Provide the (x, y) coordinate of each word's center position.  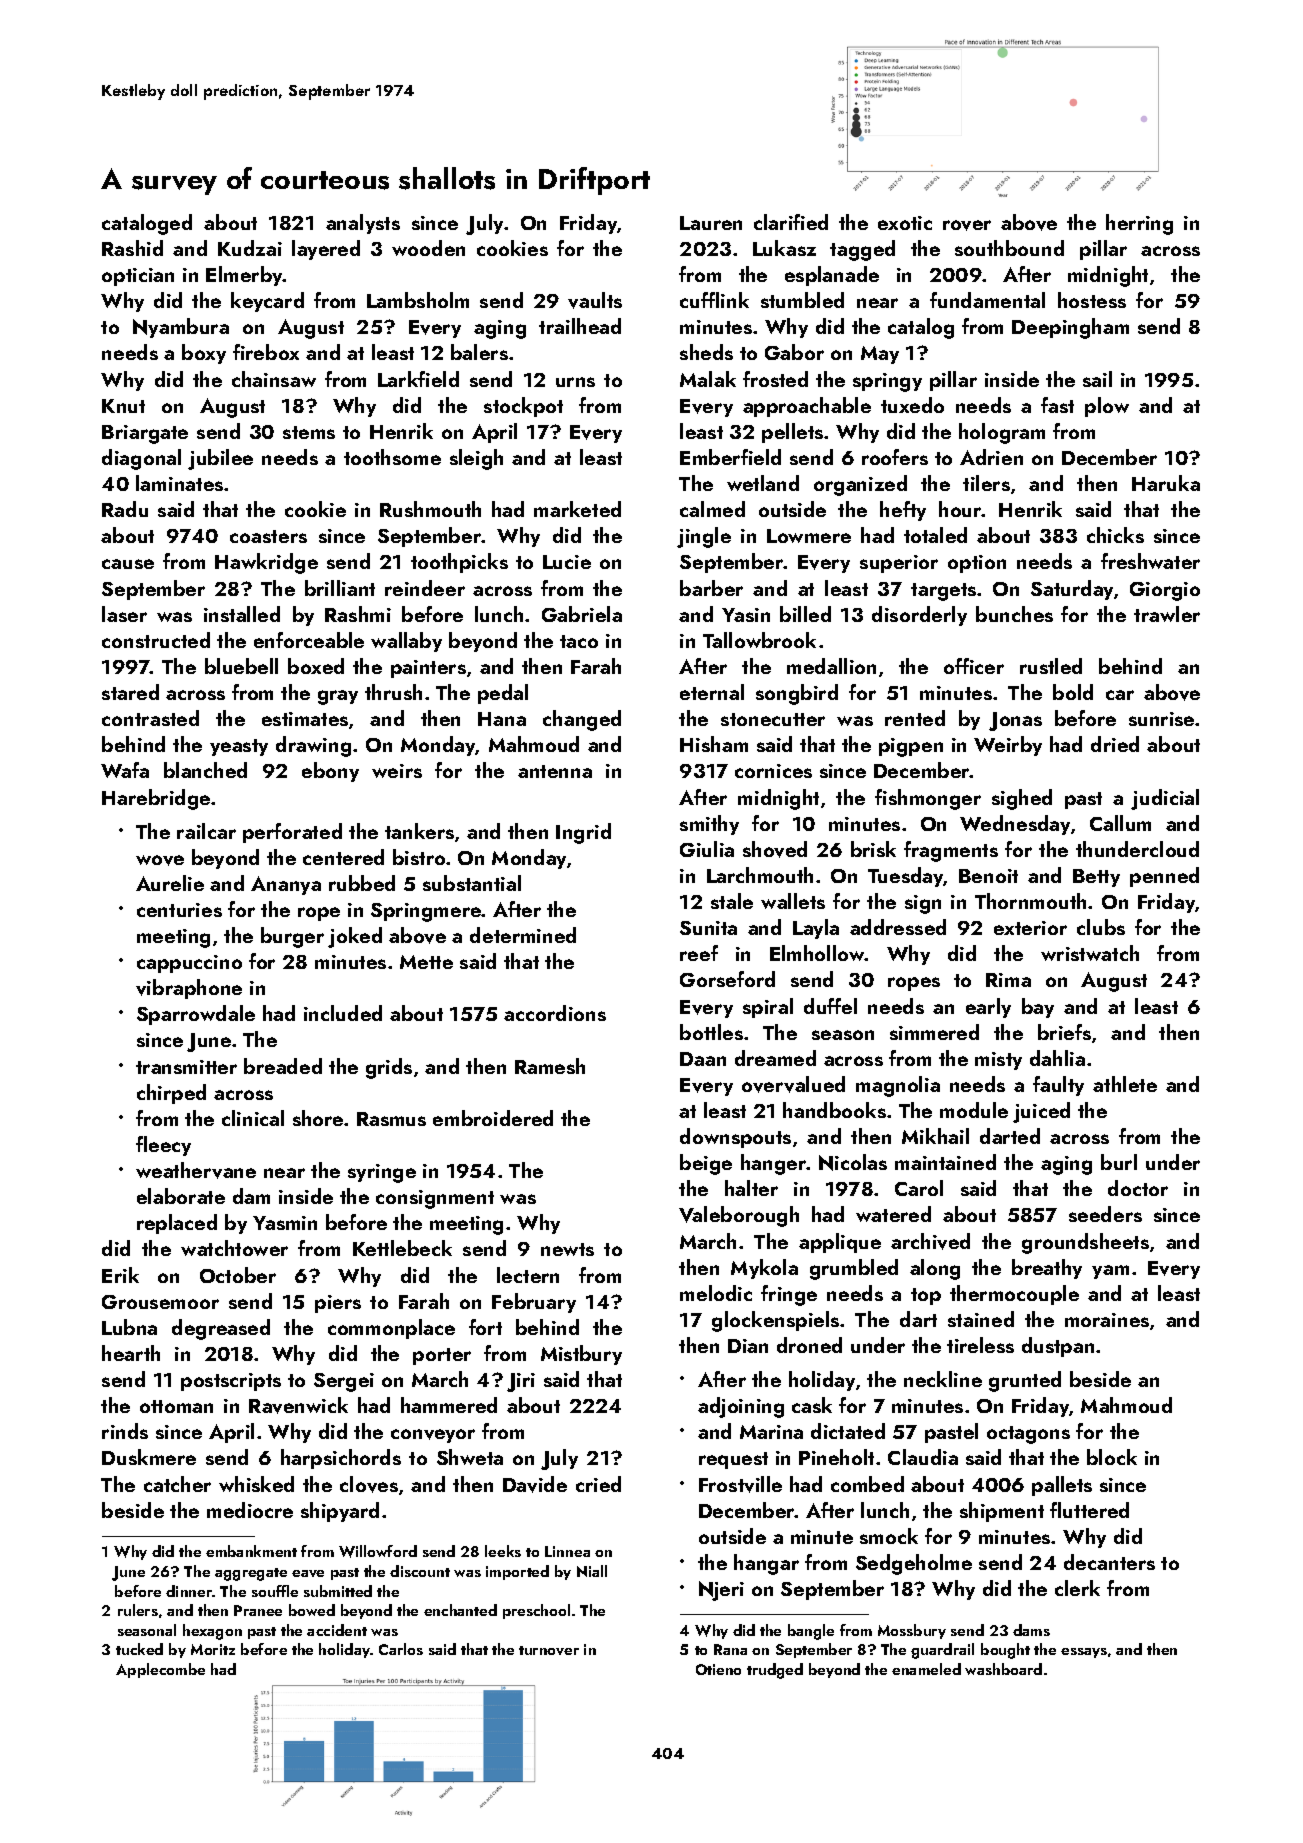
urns (575, 382)
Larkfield (418, 379)
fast (1057, 405)
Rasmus (391, 1119)
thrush (393, 692)
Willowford (378, 1551)
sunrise (1161, 719)
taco (579, 641)
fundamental (987, 300)
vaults (595, 300)
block (1112, 1457)
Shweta (470, 1457)
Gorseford (727, 979)
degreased (221, 1329)
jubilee (220, 459)
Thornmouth (1030, 901)
